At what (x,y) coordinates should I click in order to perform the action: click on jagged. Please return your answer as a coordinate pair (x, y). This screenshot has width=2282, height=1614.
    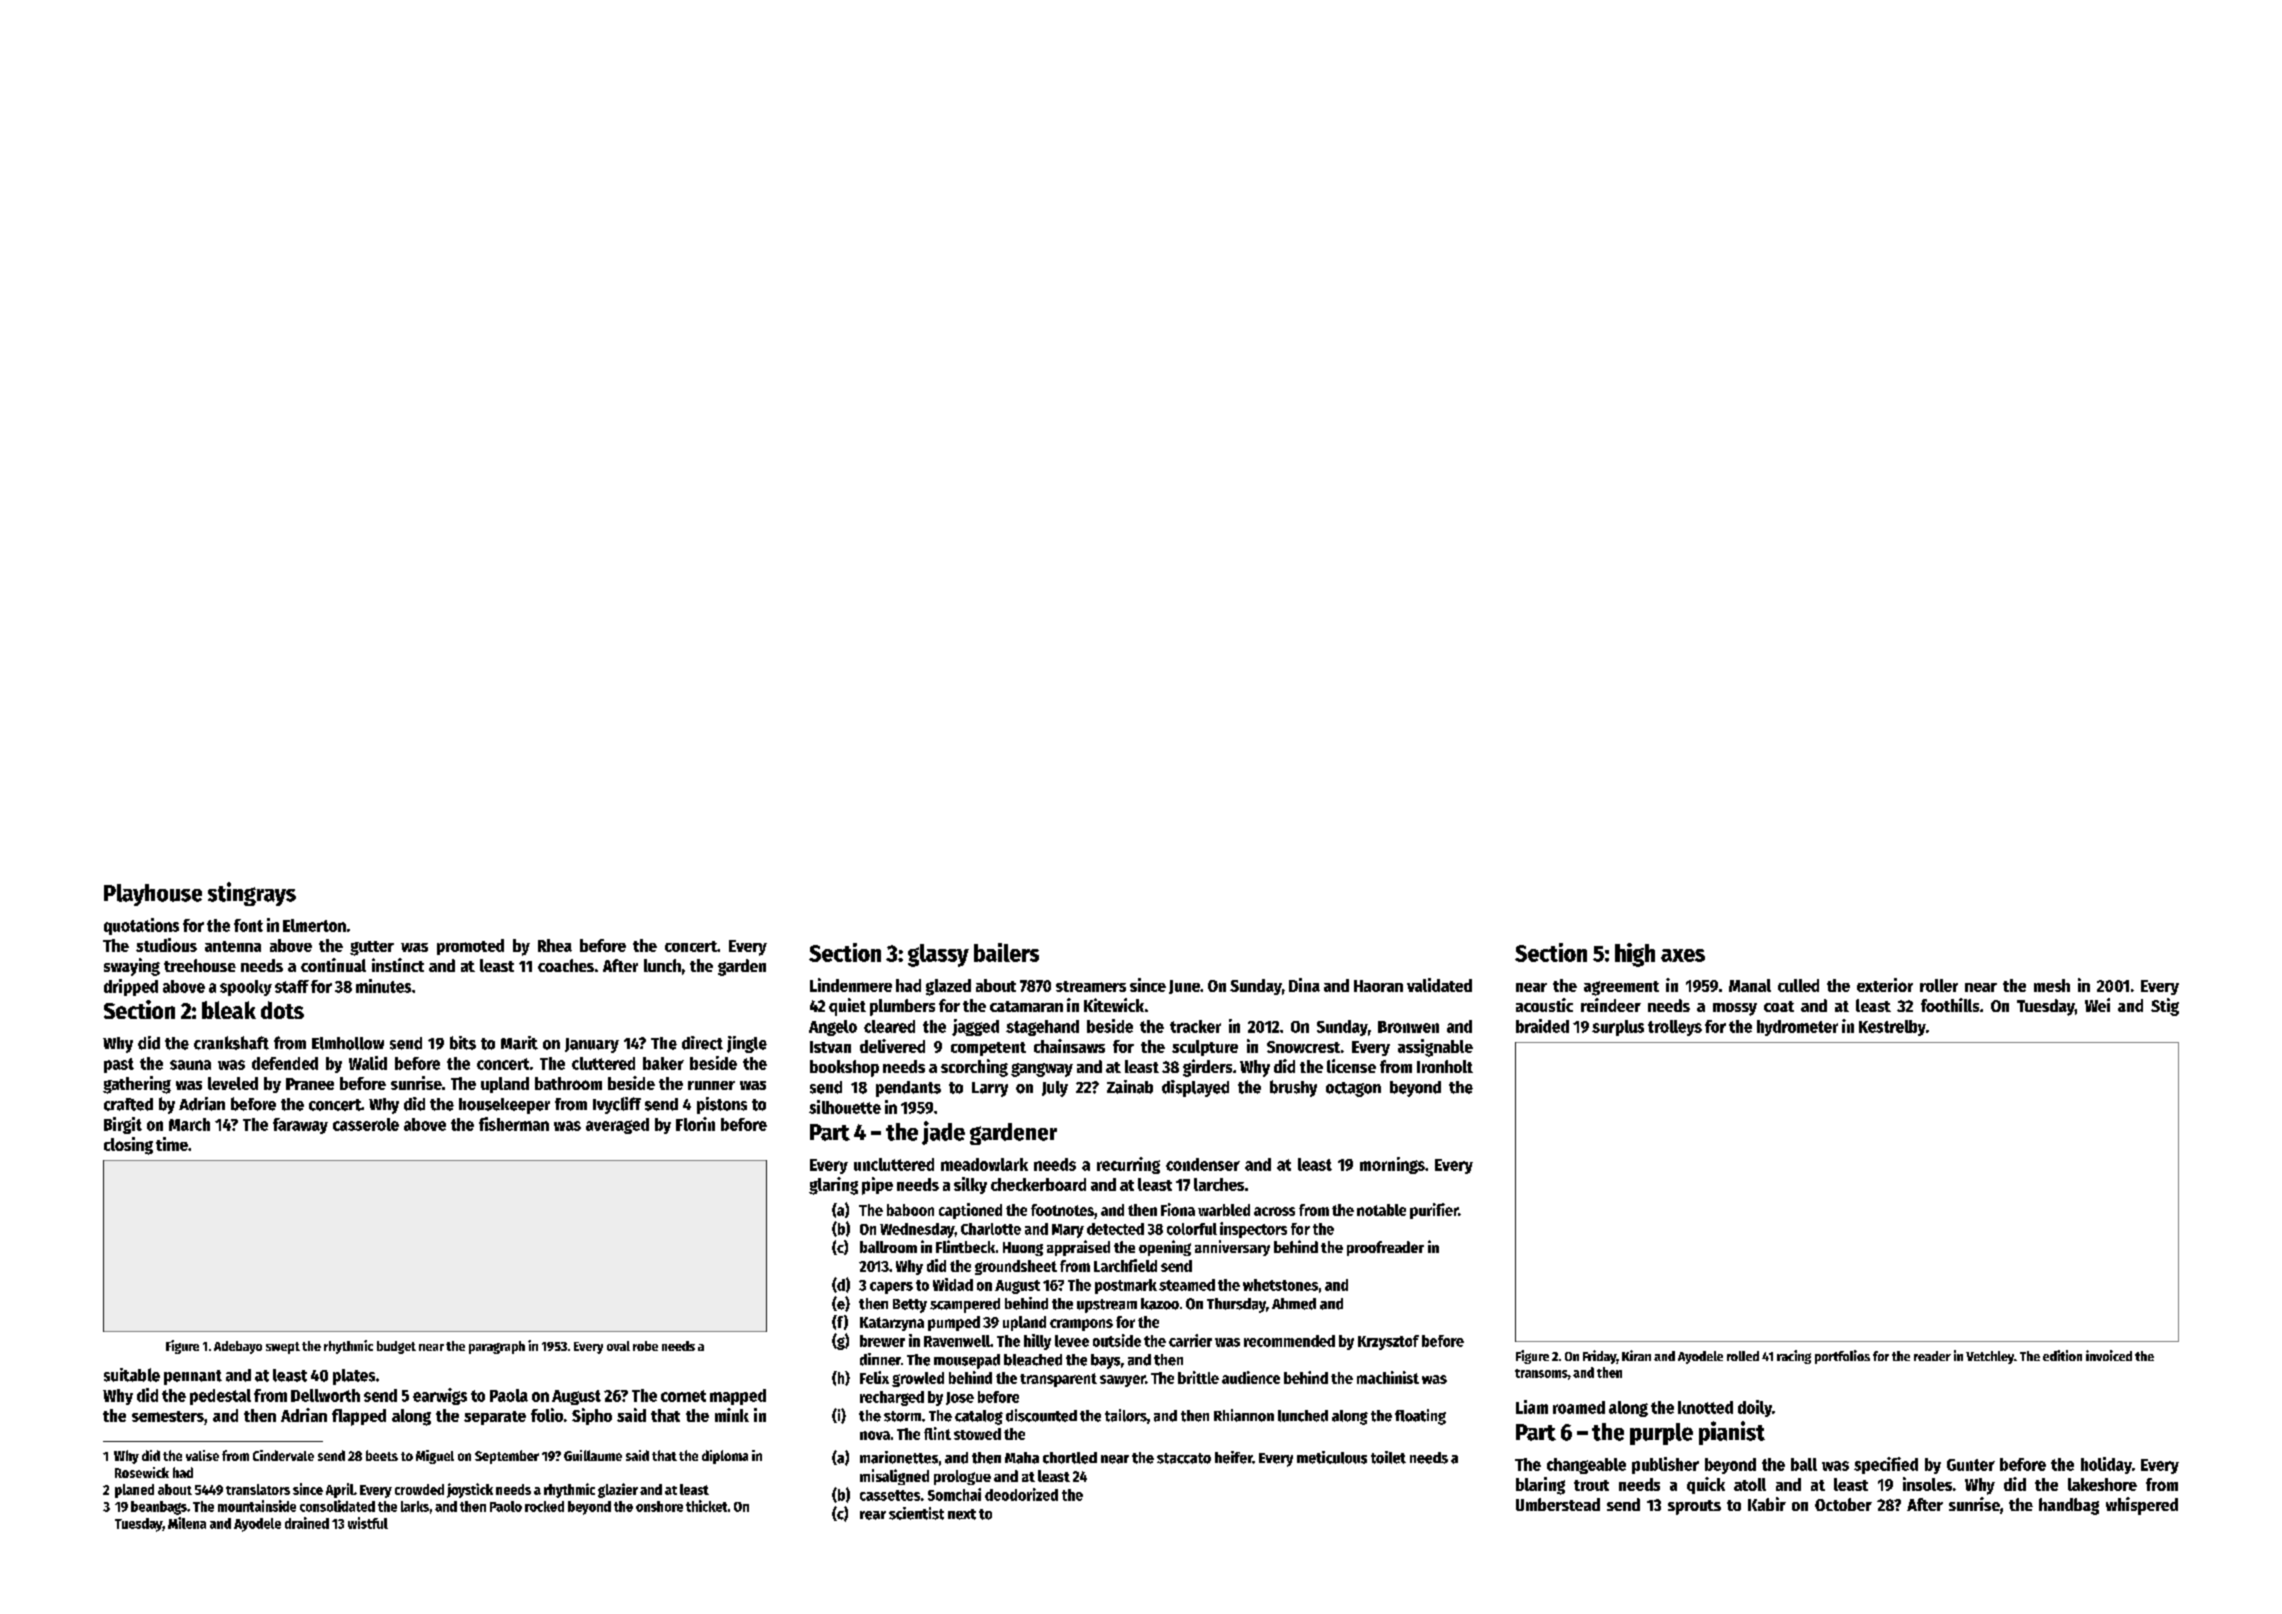
    Looking at the image, I should click on (975, 1027).
